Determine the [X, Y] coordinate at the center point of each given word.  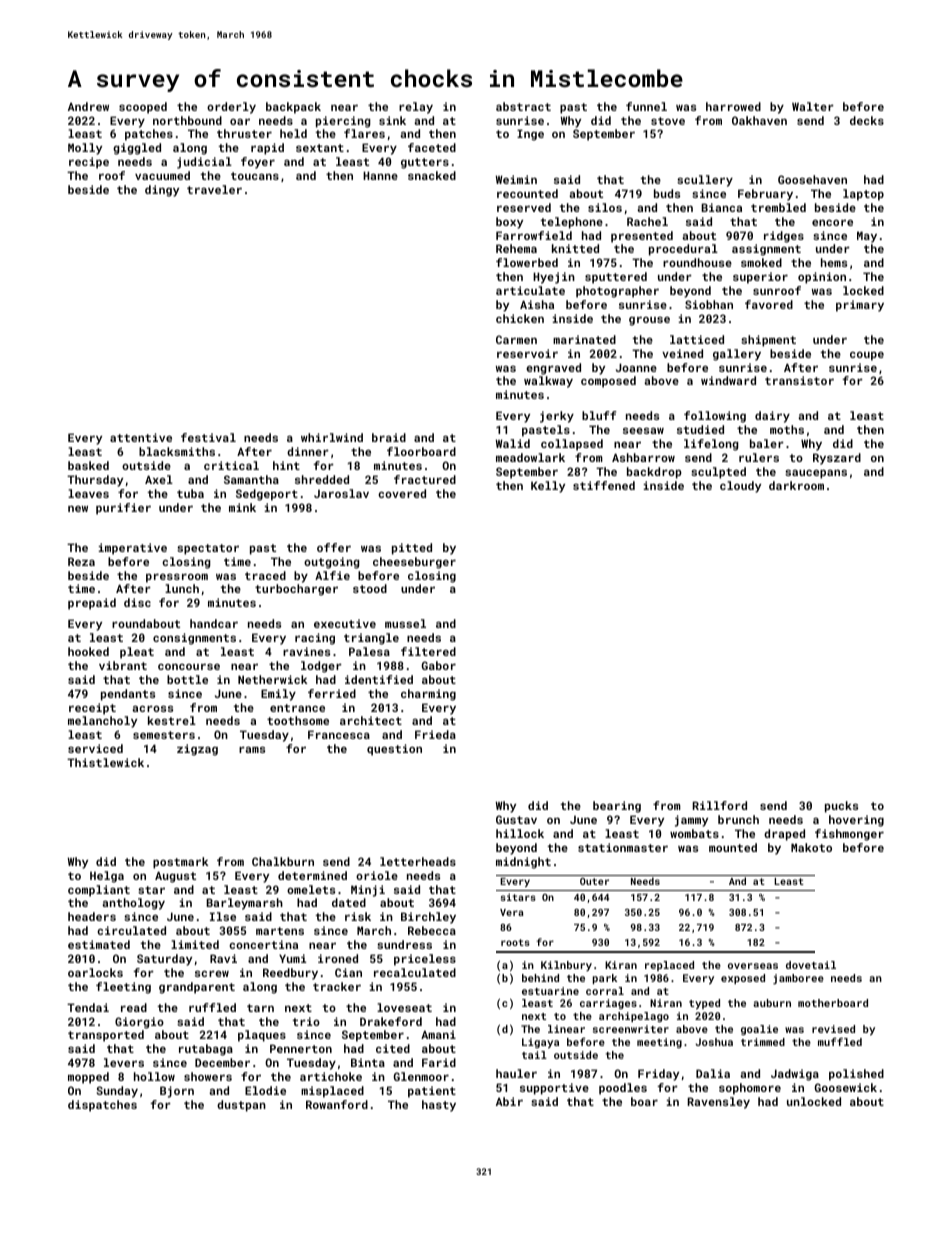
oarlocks [95, 972]
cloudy [740, 487]
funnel [646, 106]
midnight [523, 863]
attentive [141, 437]
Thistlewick [105, 762]
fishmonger [849, 835]
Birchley [428, 918]
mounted [733, 847]
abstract [523, 106]
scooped [143, 108]
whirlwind [332, 437]
